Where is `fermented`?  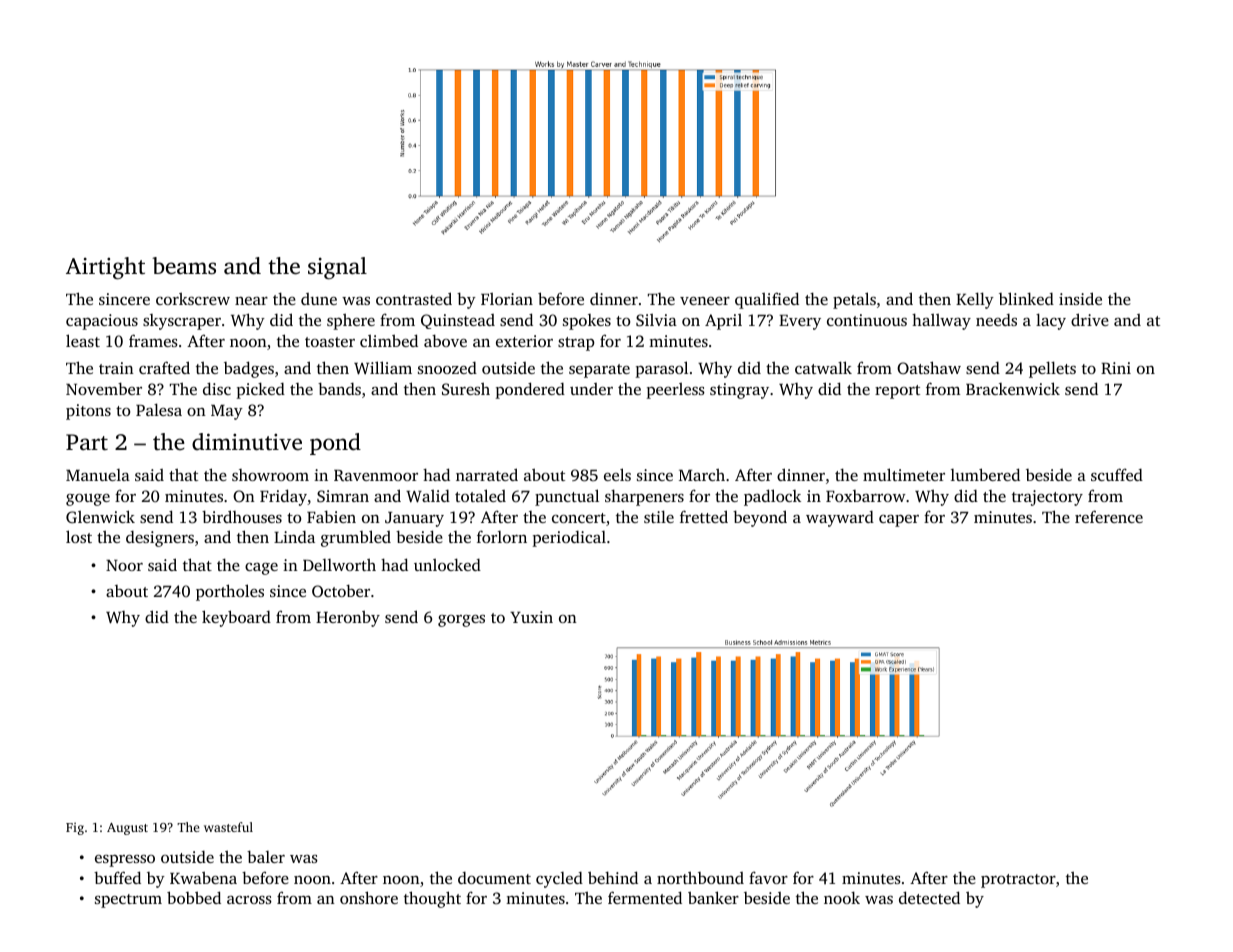
fermented is located at coordinates (645, 897).
